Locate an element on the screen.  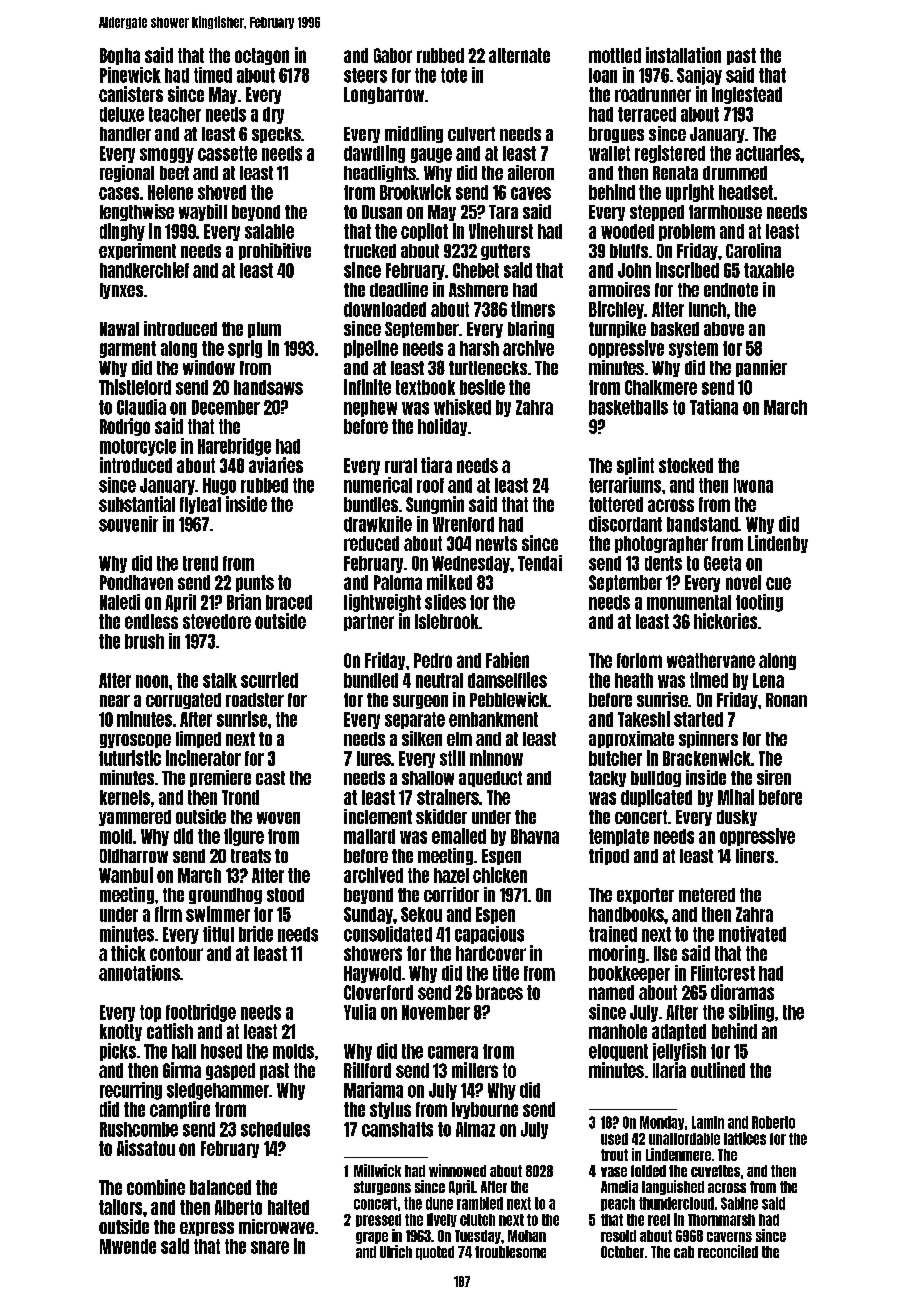
motivated is located at coordinates (752, 934).
